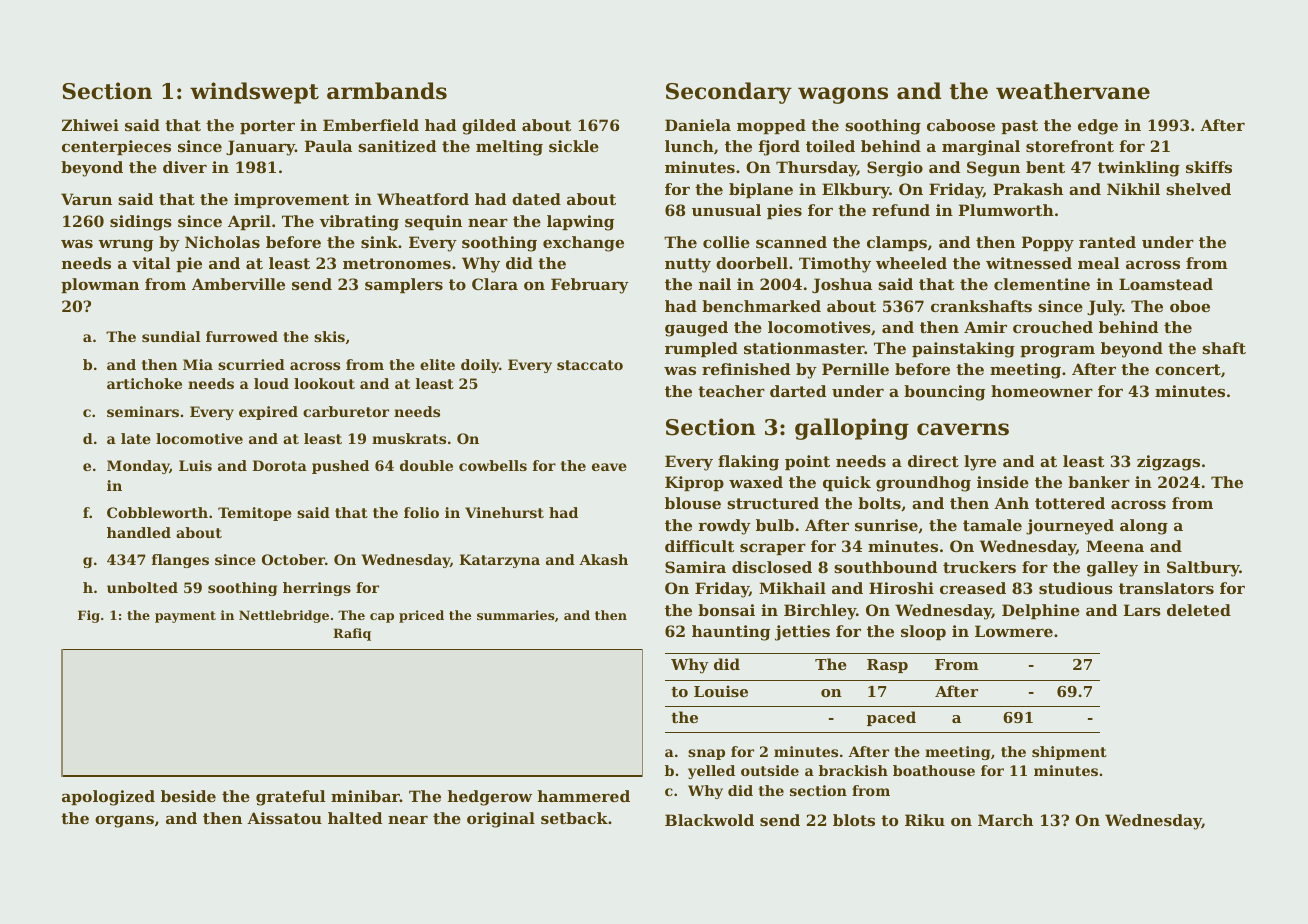  I want to click on Louise, so click(721, 691).
